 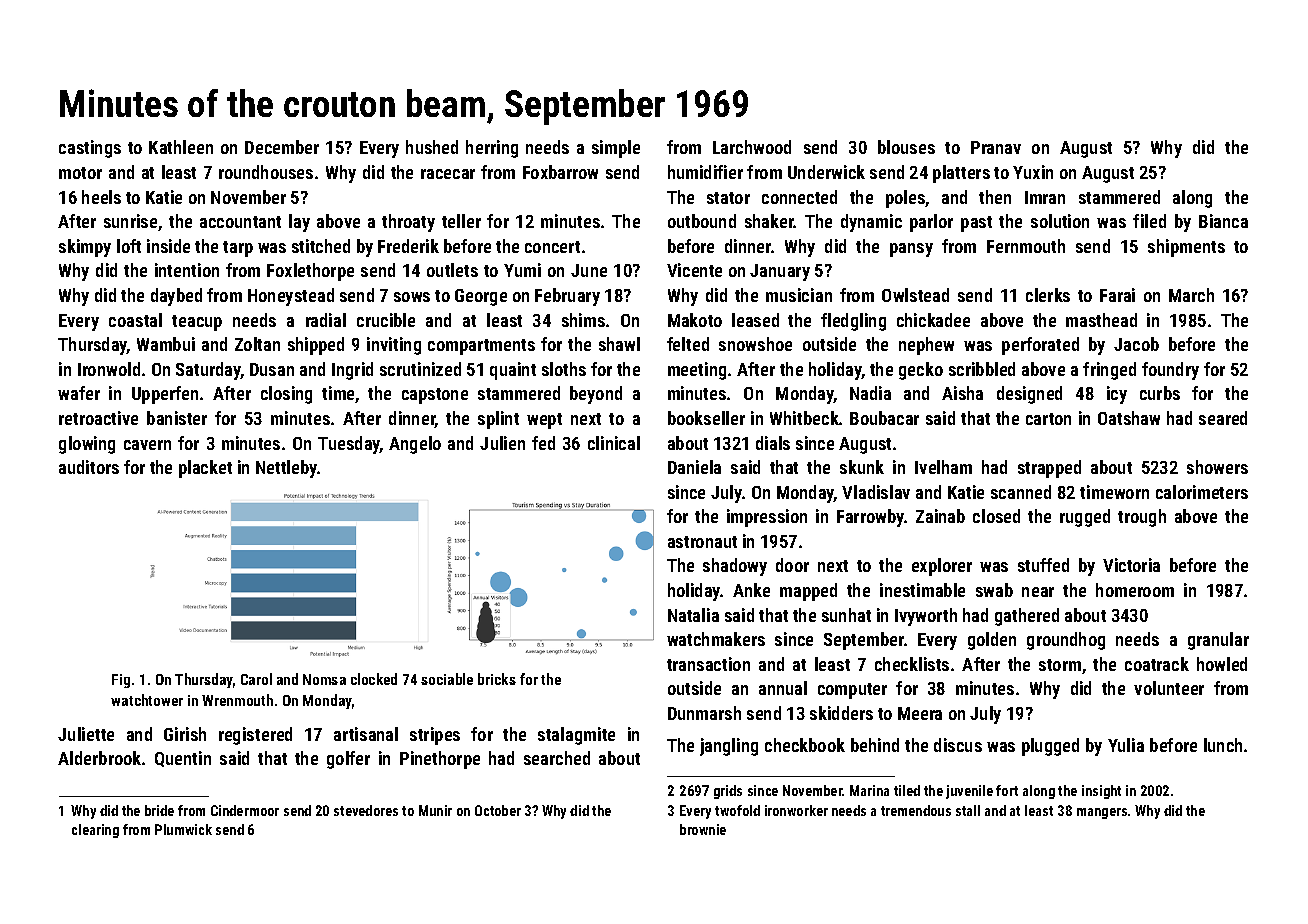 I want to click on Dunmarsh, so click(x=704, y=713).
